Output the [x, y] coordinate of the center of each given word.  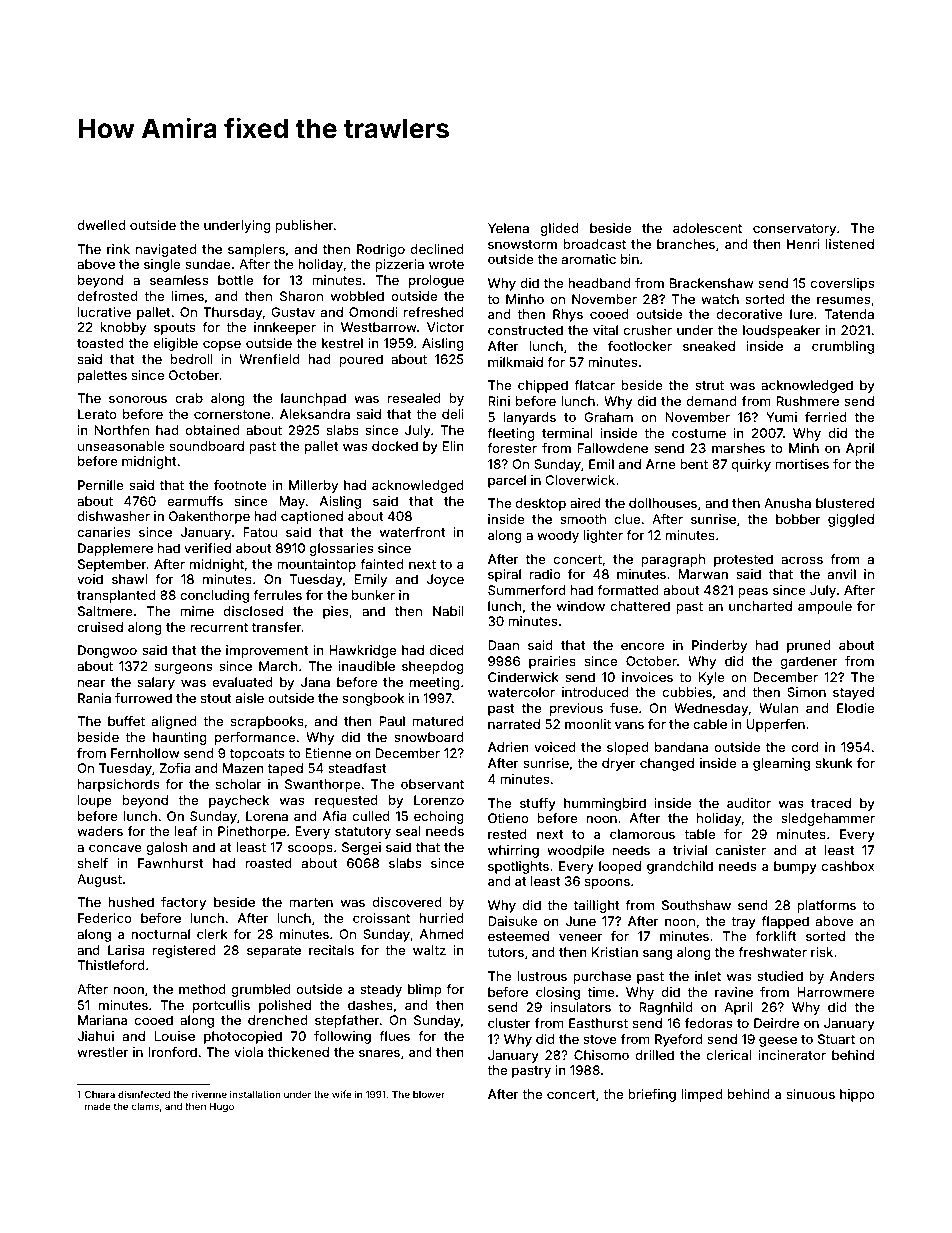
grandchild [680, 867]
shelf [93, 863]
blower [429, 1094]
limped [701, 1095]
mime [197, 611]
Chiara [100, 1094]
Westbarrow [379, 327]
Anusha [787, 503]
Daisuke [512, 921]
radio [545, 574]
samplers [256, 250]
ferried [825, 417]
